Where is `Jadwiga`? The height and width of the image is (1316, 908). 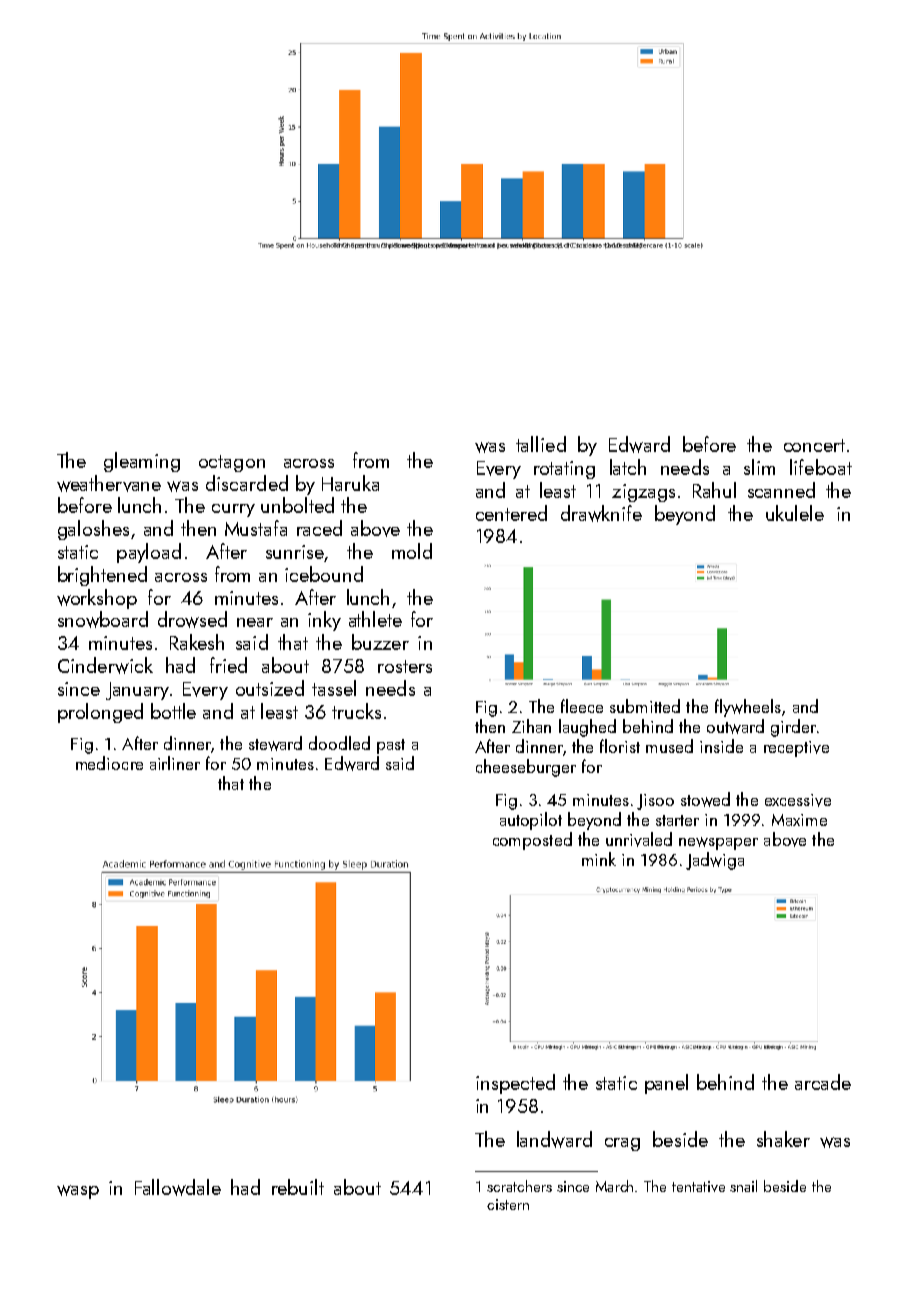 Jadwiga is located at coordinates (715, 861).
